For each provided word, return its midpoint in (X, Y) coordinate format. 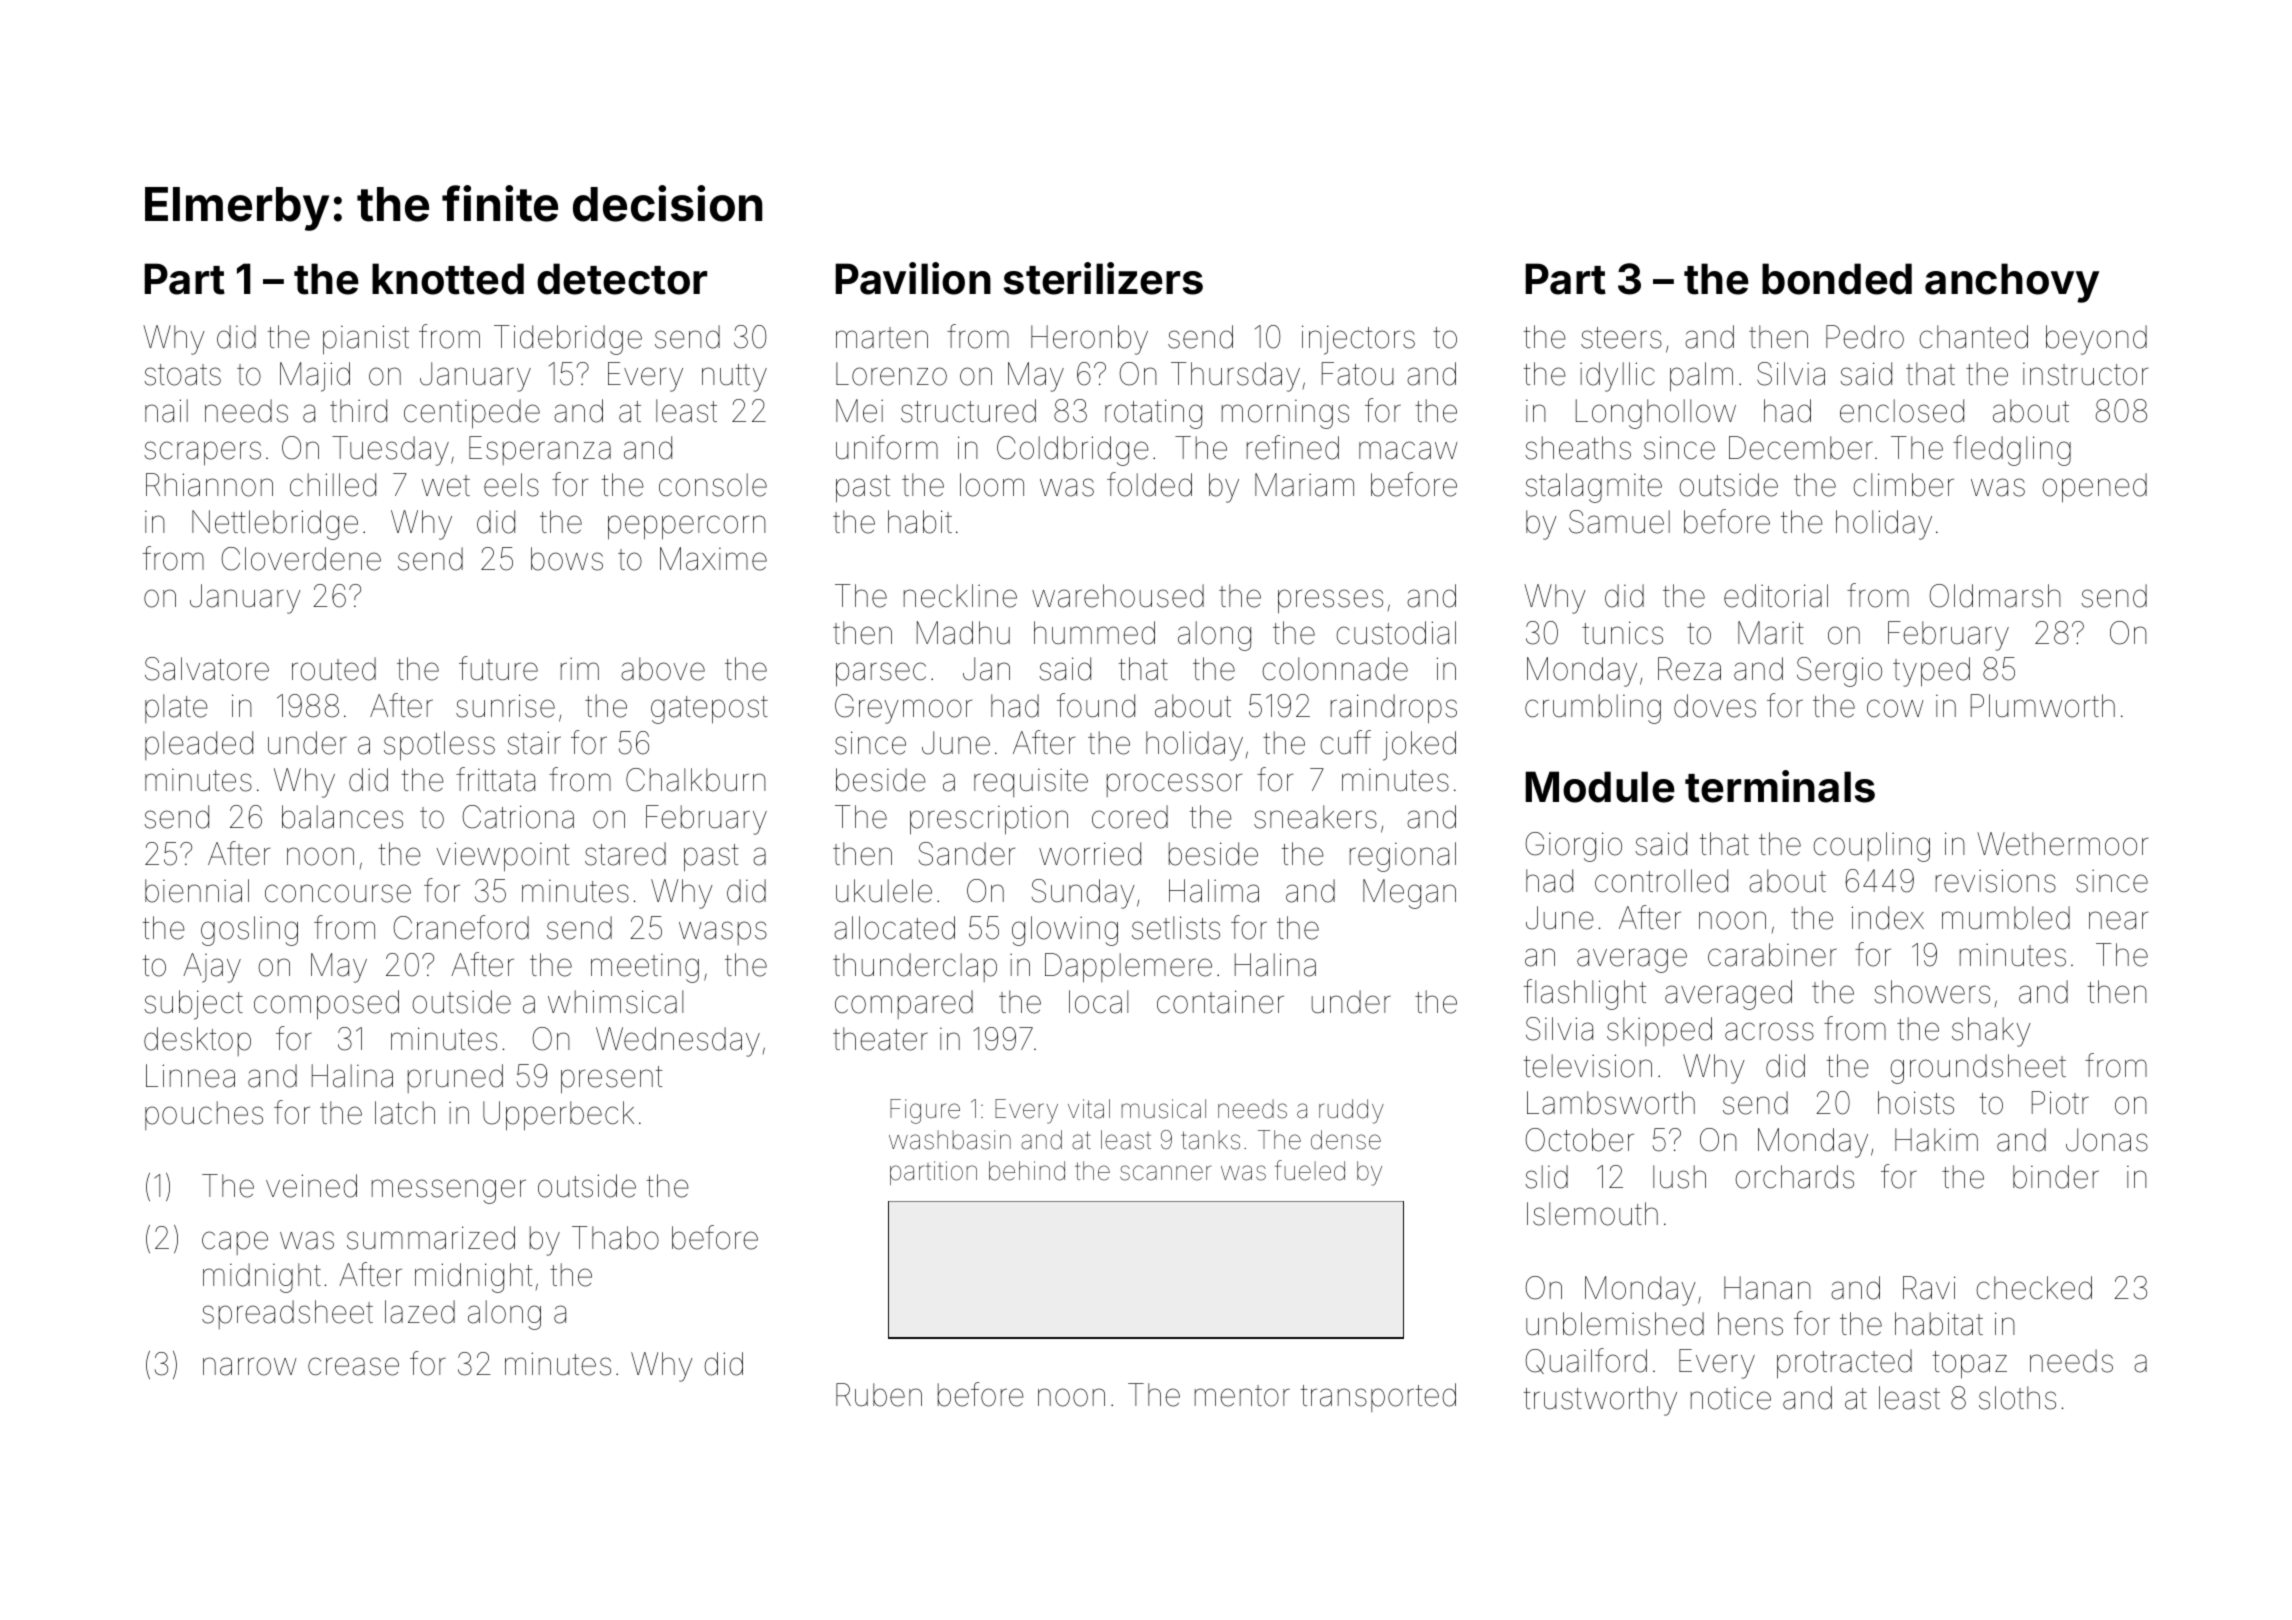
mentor (1242, 1396)
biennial (197, 891)
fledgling (2012, 450)
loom (992, 485)
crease (353, 1366)
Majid (315, 377)
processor (1174, 785)
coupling (1871, 847)
